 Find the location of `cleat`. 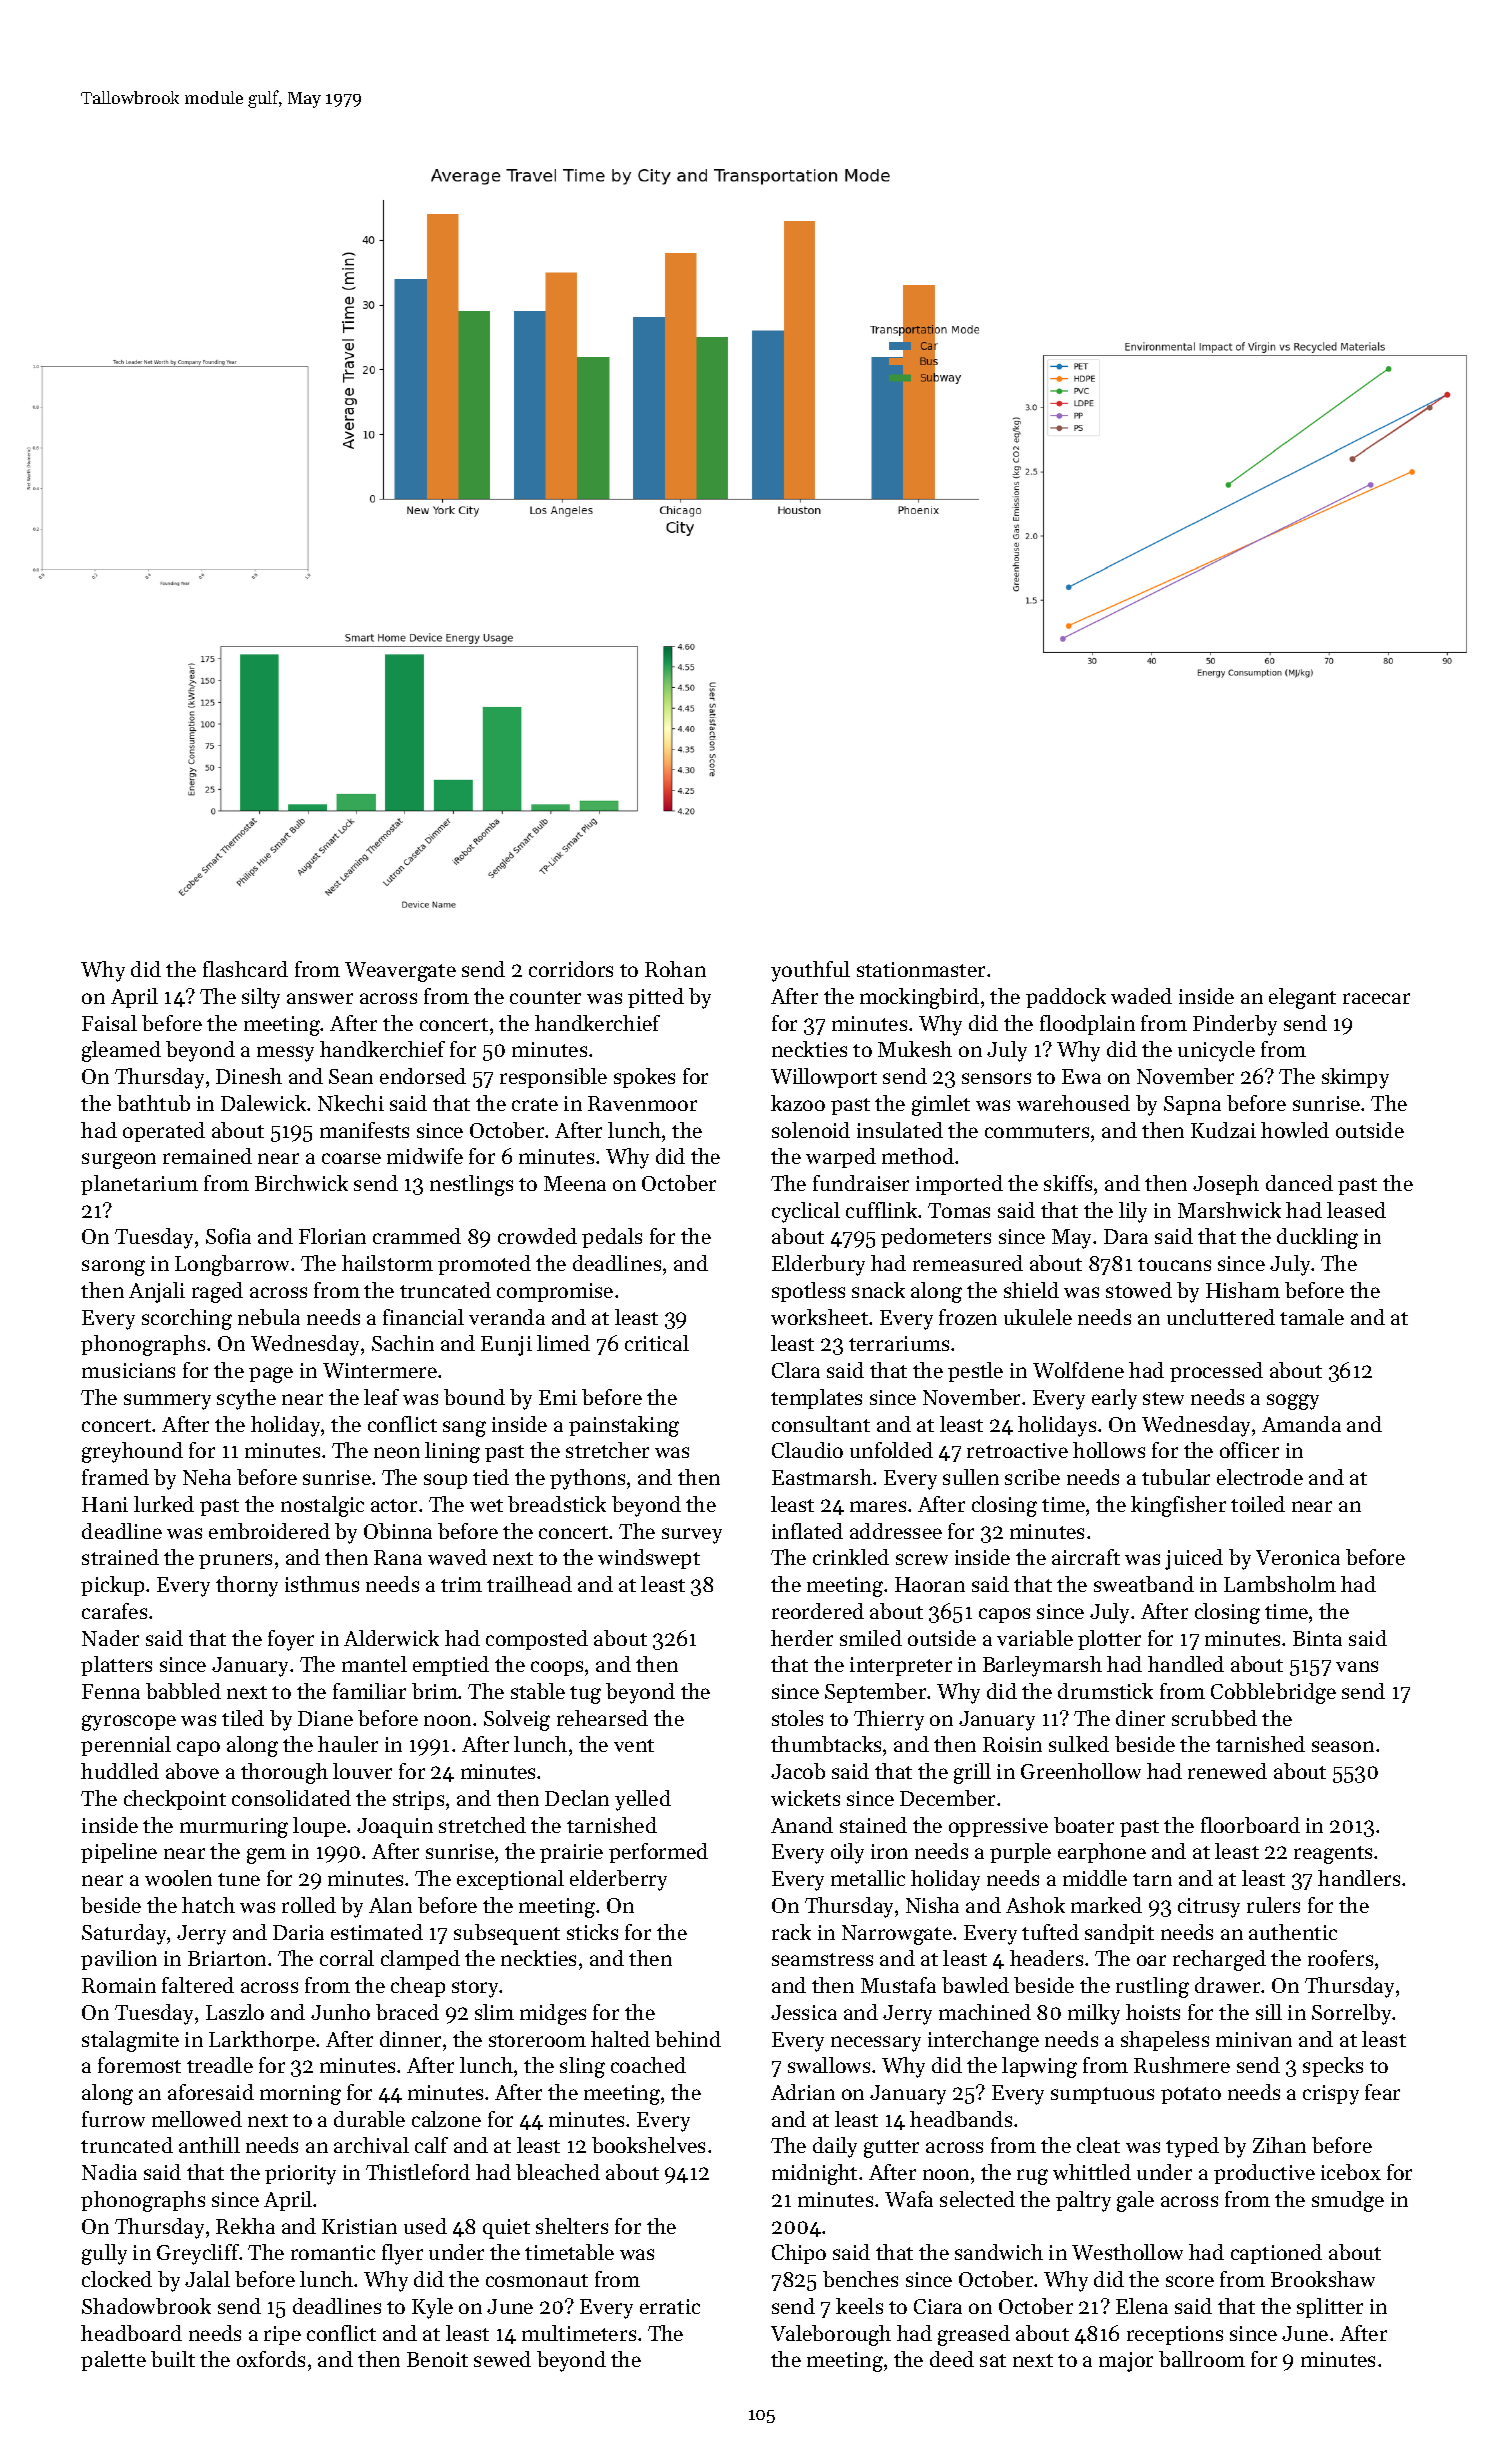

cleat is located at coordinates (1098, 2145).
